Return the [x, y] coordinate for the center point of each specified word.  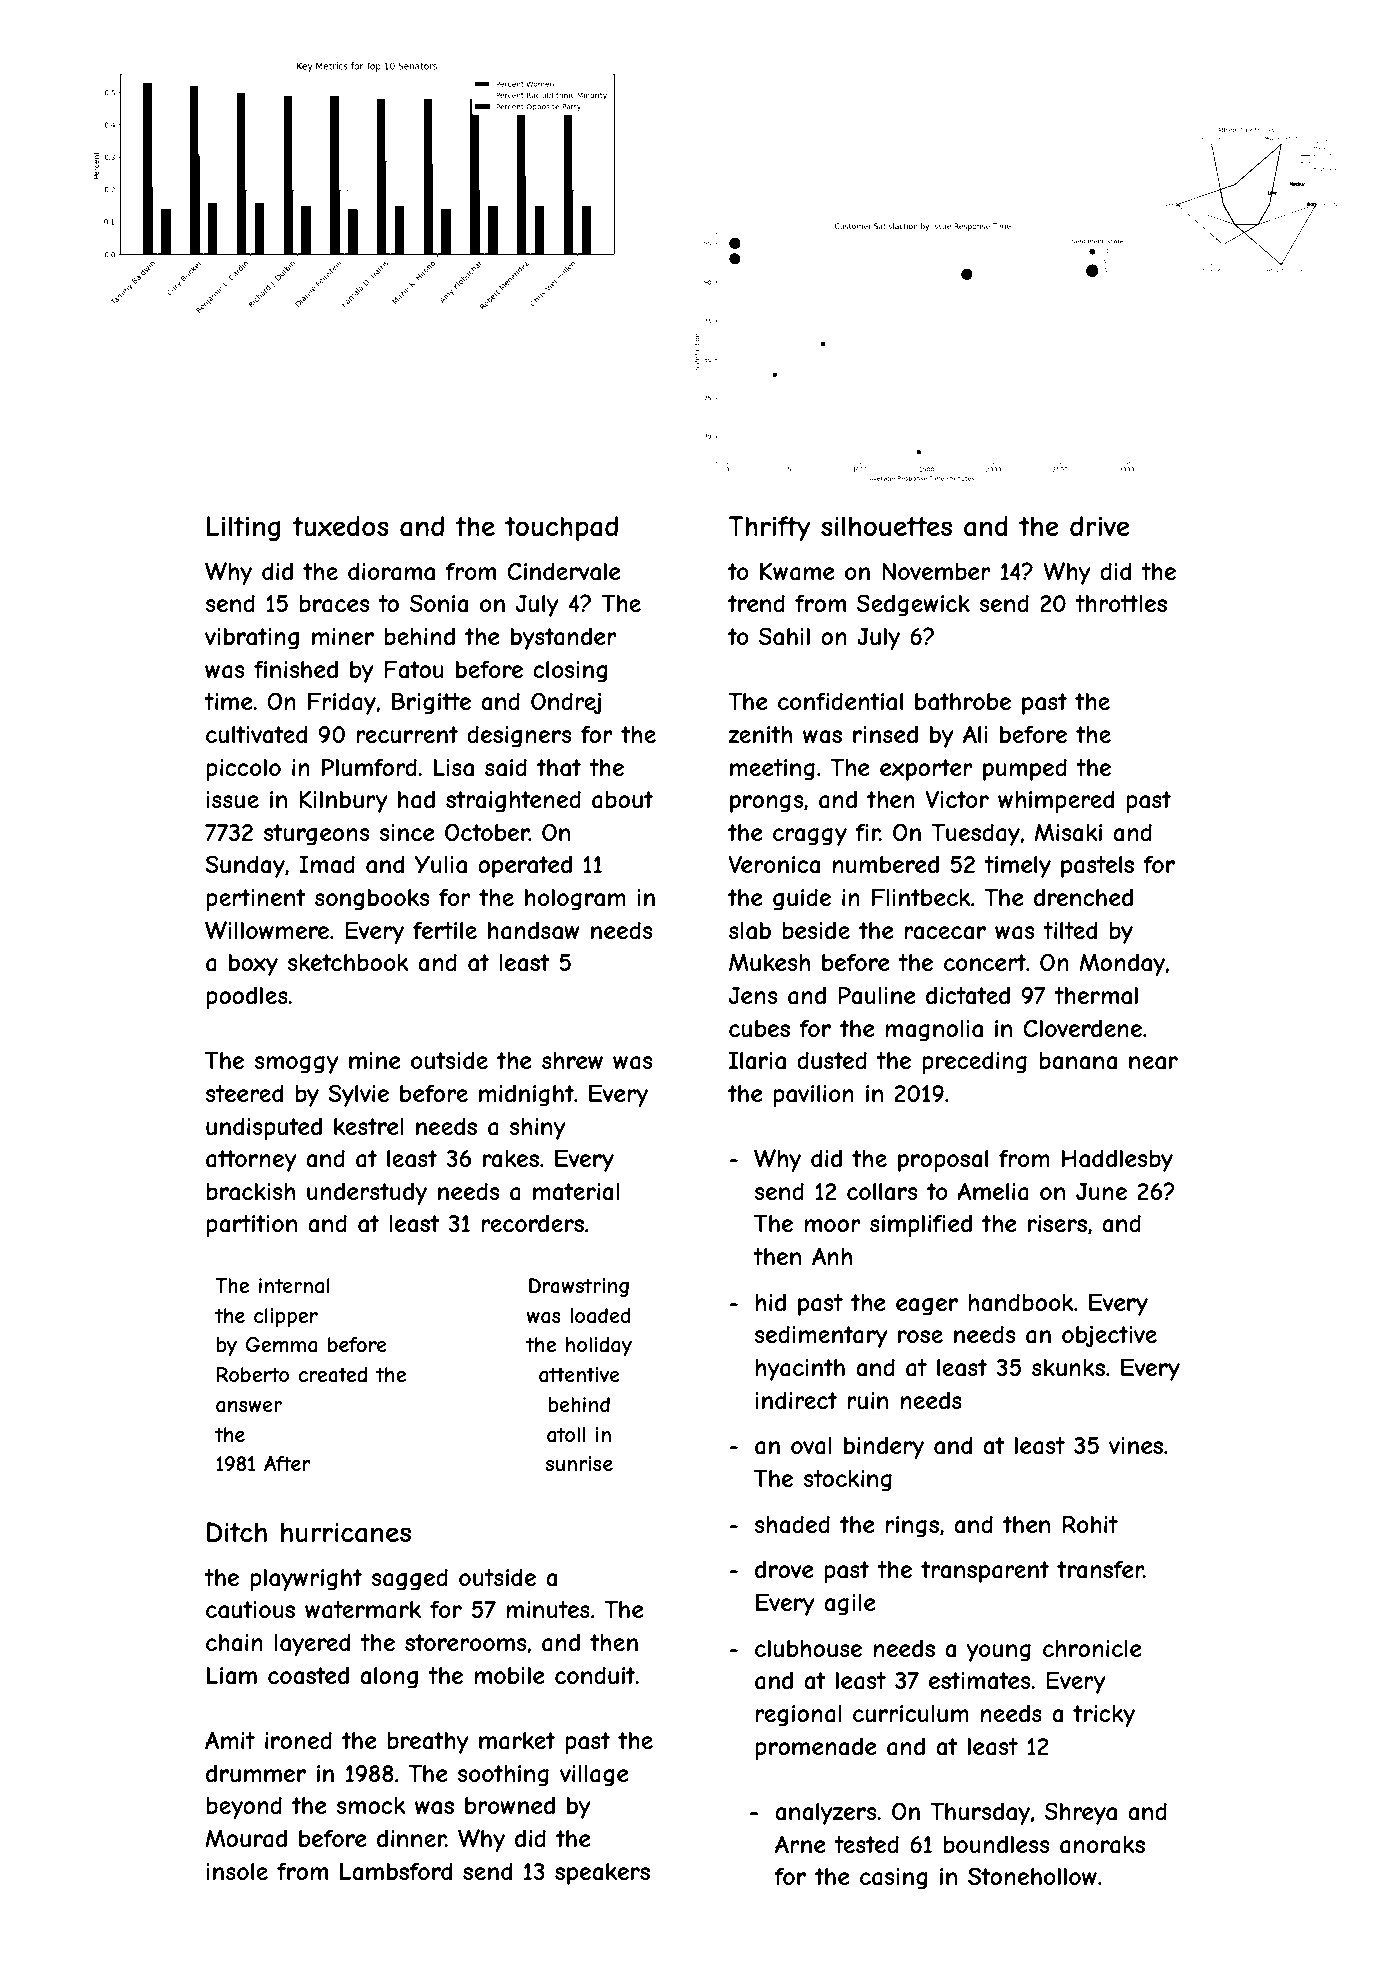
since [407, 832]
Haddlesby [1117, 1160]
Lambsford [396, 1871]
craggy [810, 837]
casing [893, 1879]
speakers [602, 1874]
